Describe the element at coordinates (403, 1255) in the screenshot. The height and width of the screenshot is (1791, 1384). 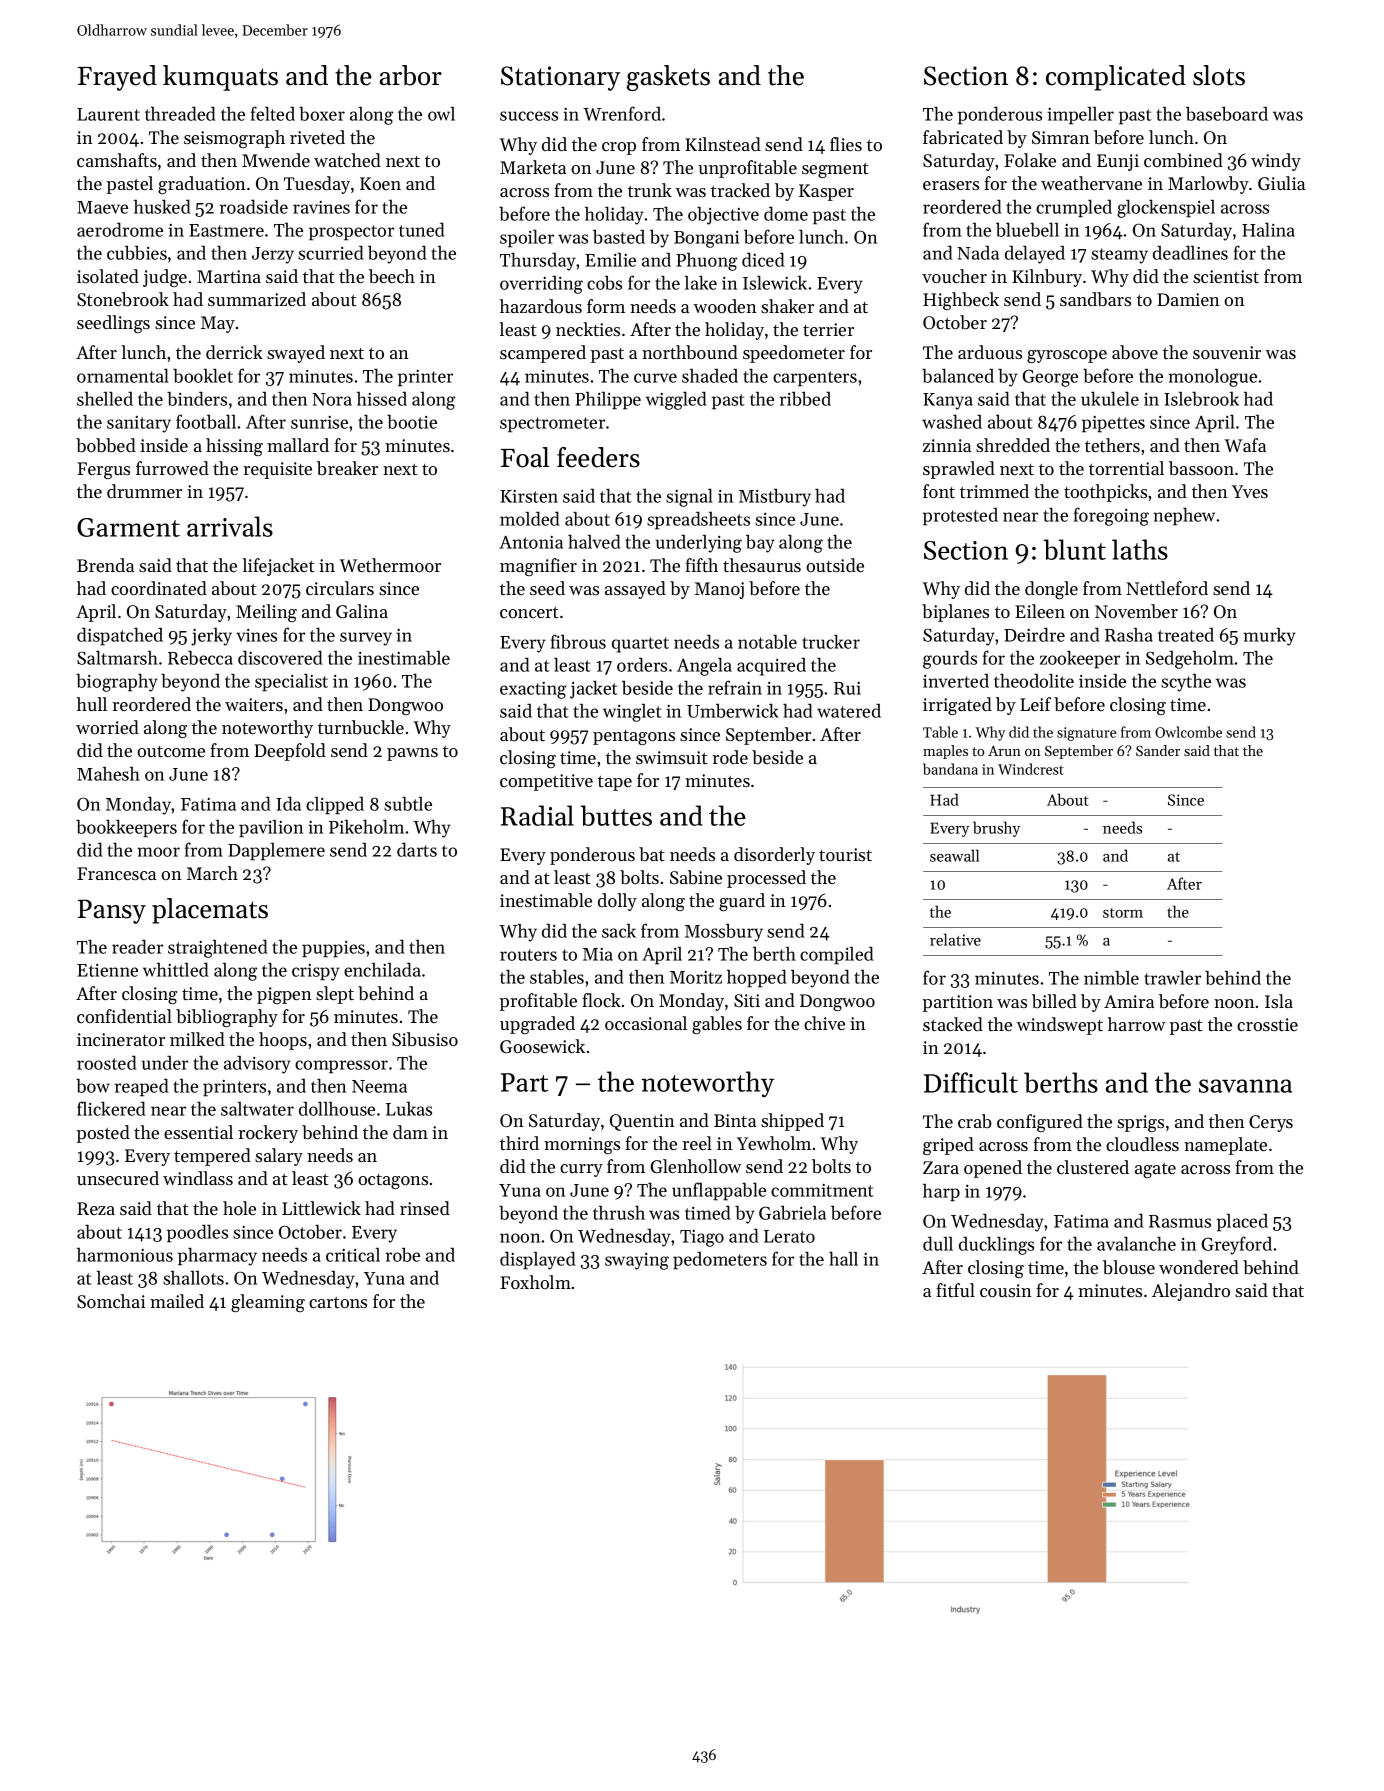
I see `robe` at that location.
